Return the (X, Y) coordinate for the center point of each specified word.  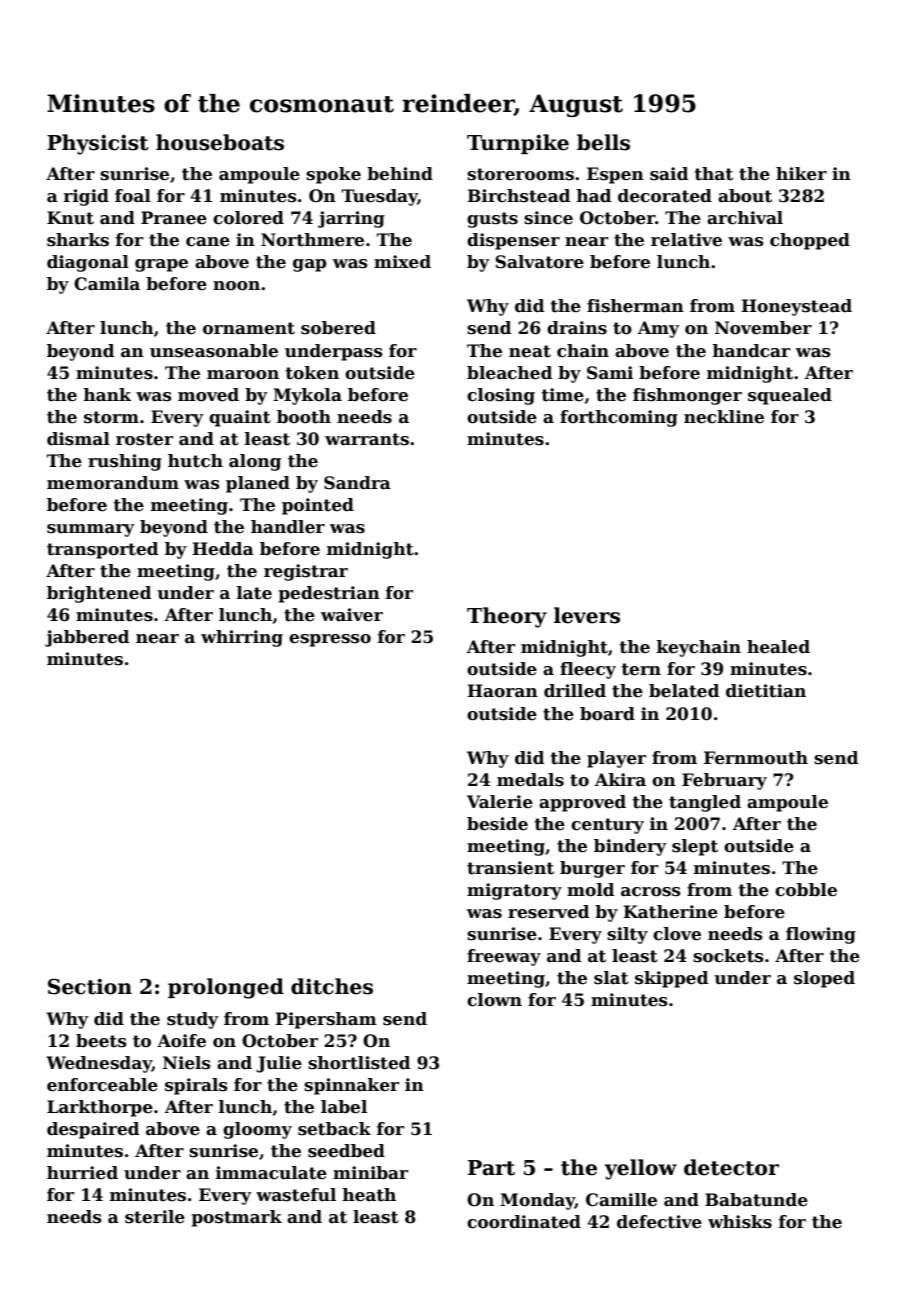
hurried (82, 1173)
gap (310, 265)
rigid (86, 197)
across (651, 892)
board (607, 714)
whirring (242, 638)
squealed (790, 396)
